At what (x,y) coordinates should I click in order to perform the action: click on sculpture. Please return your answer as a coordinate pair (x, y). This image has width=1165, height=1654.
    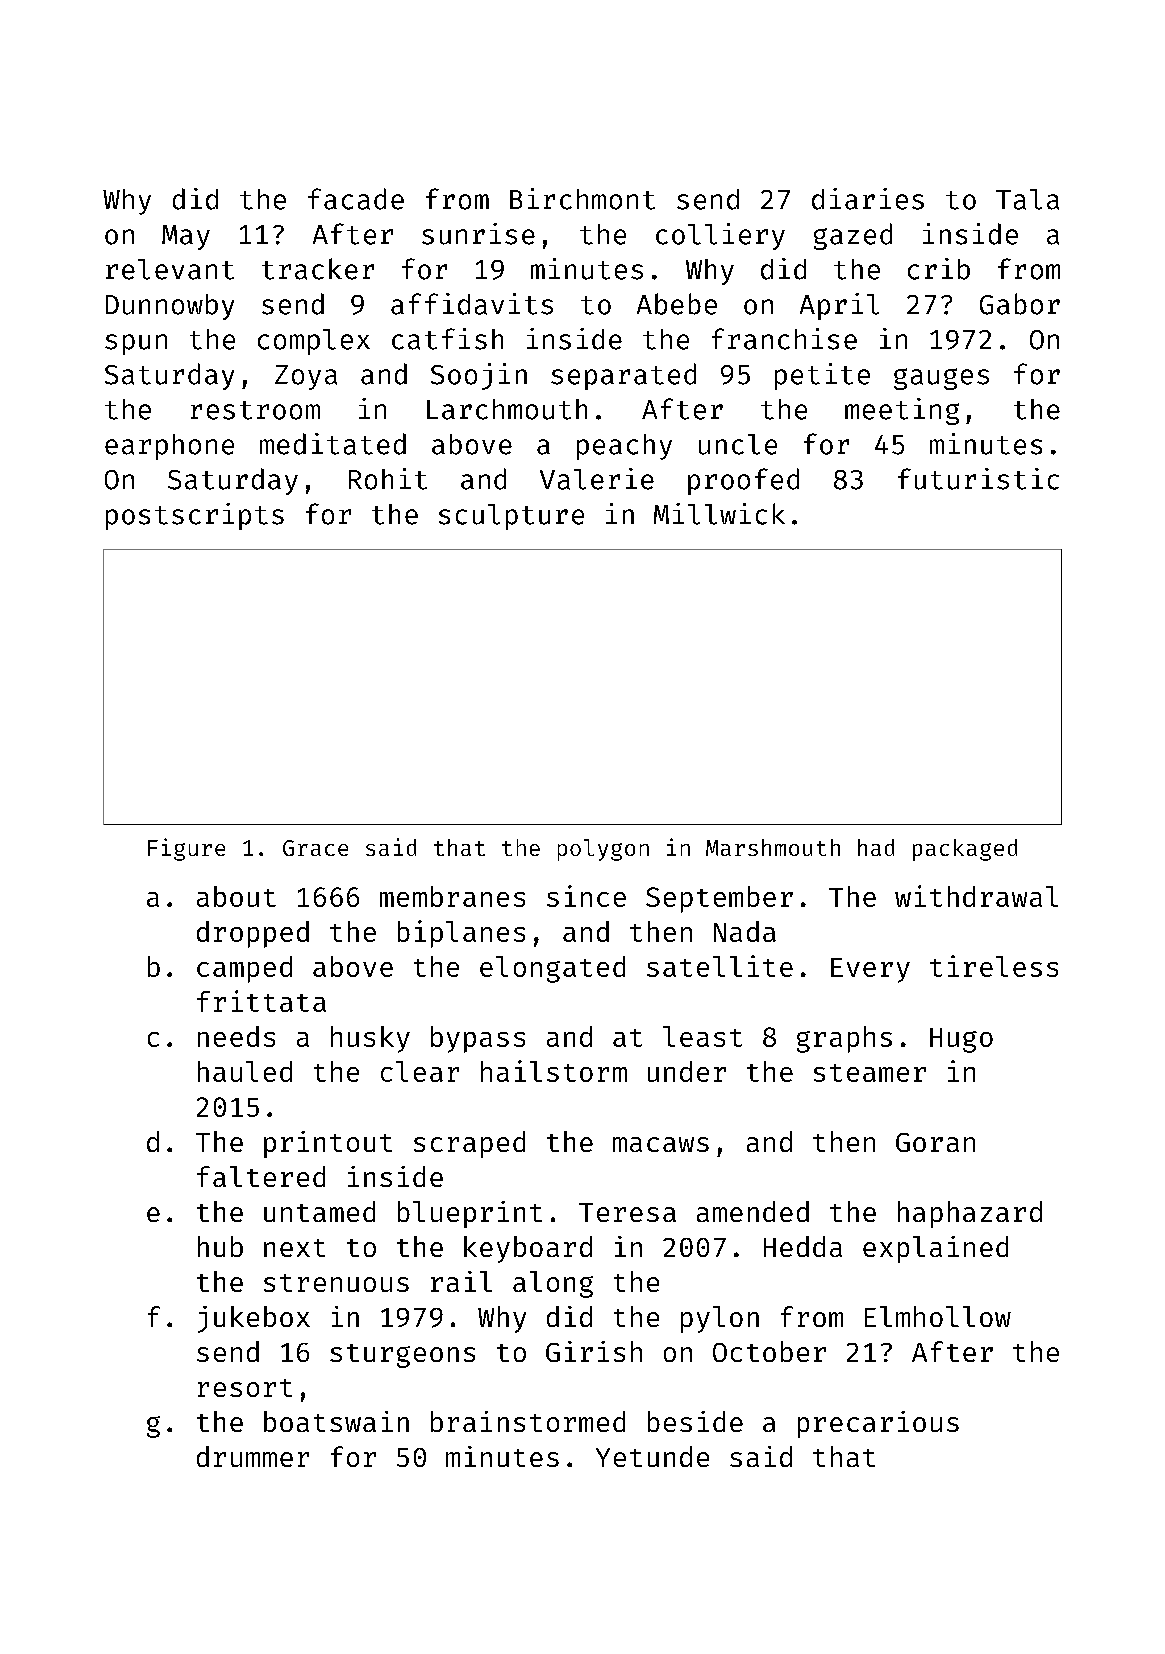
    Looking at the image, I should click on (511, 517).
